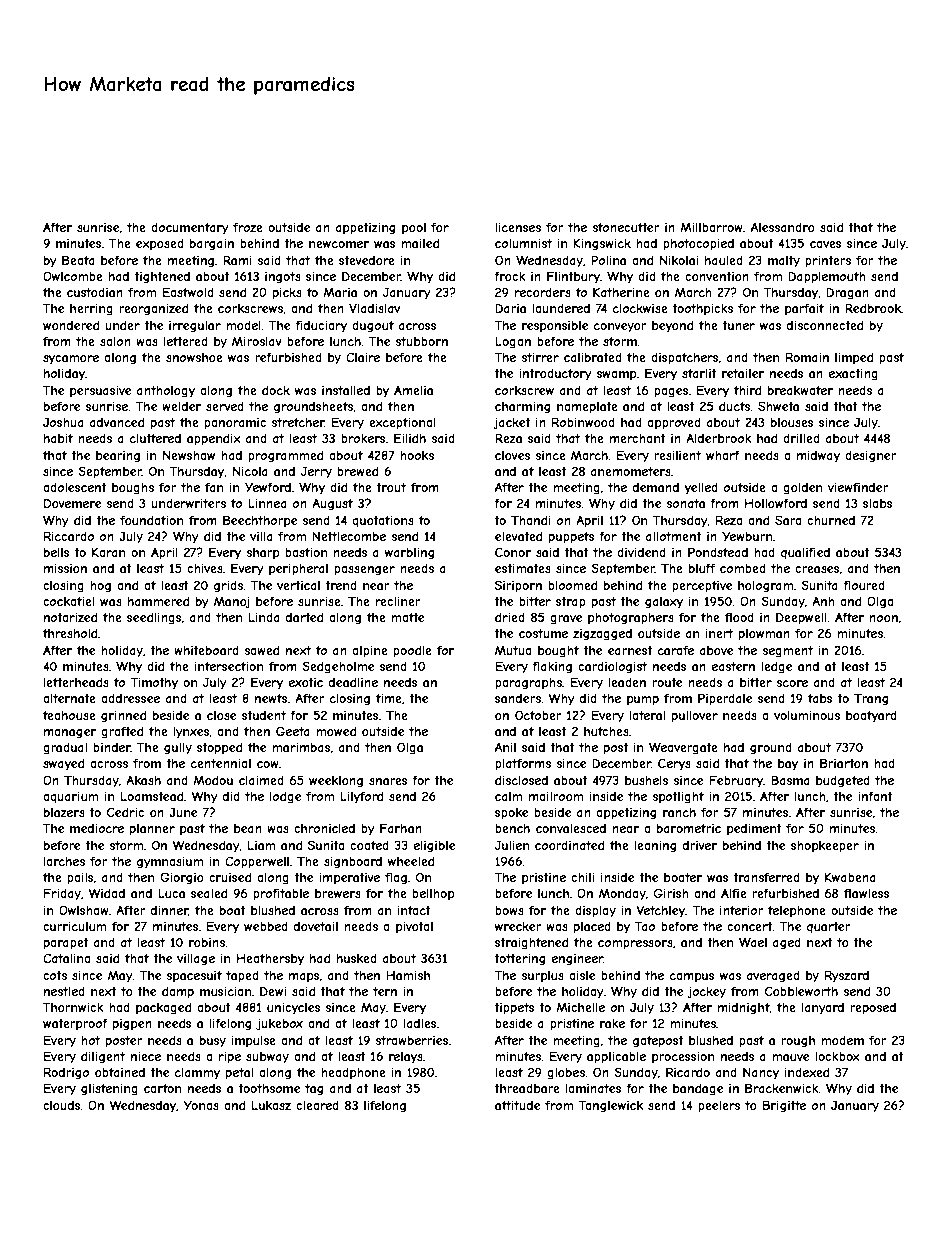  I want to click on warbling, so click(409, 554).
